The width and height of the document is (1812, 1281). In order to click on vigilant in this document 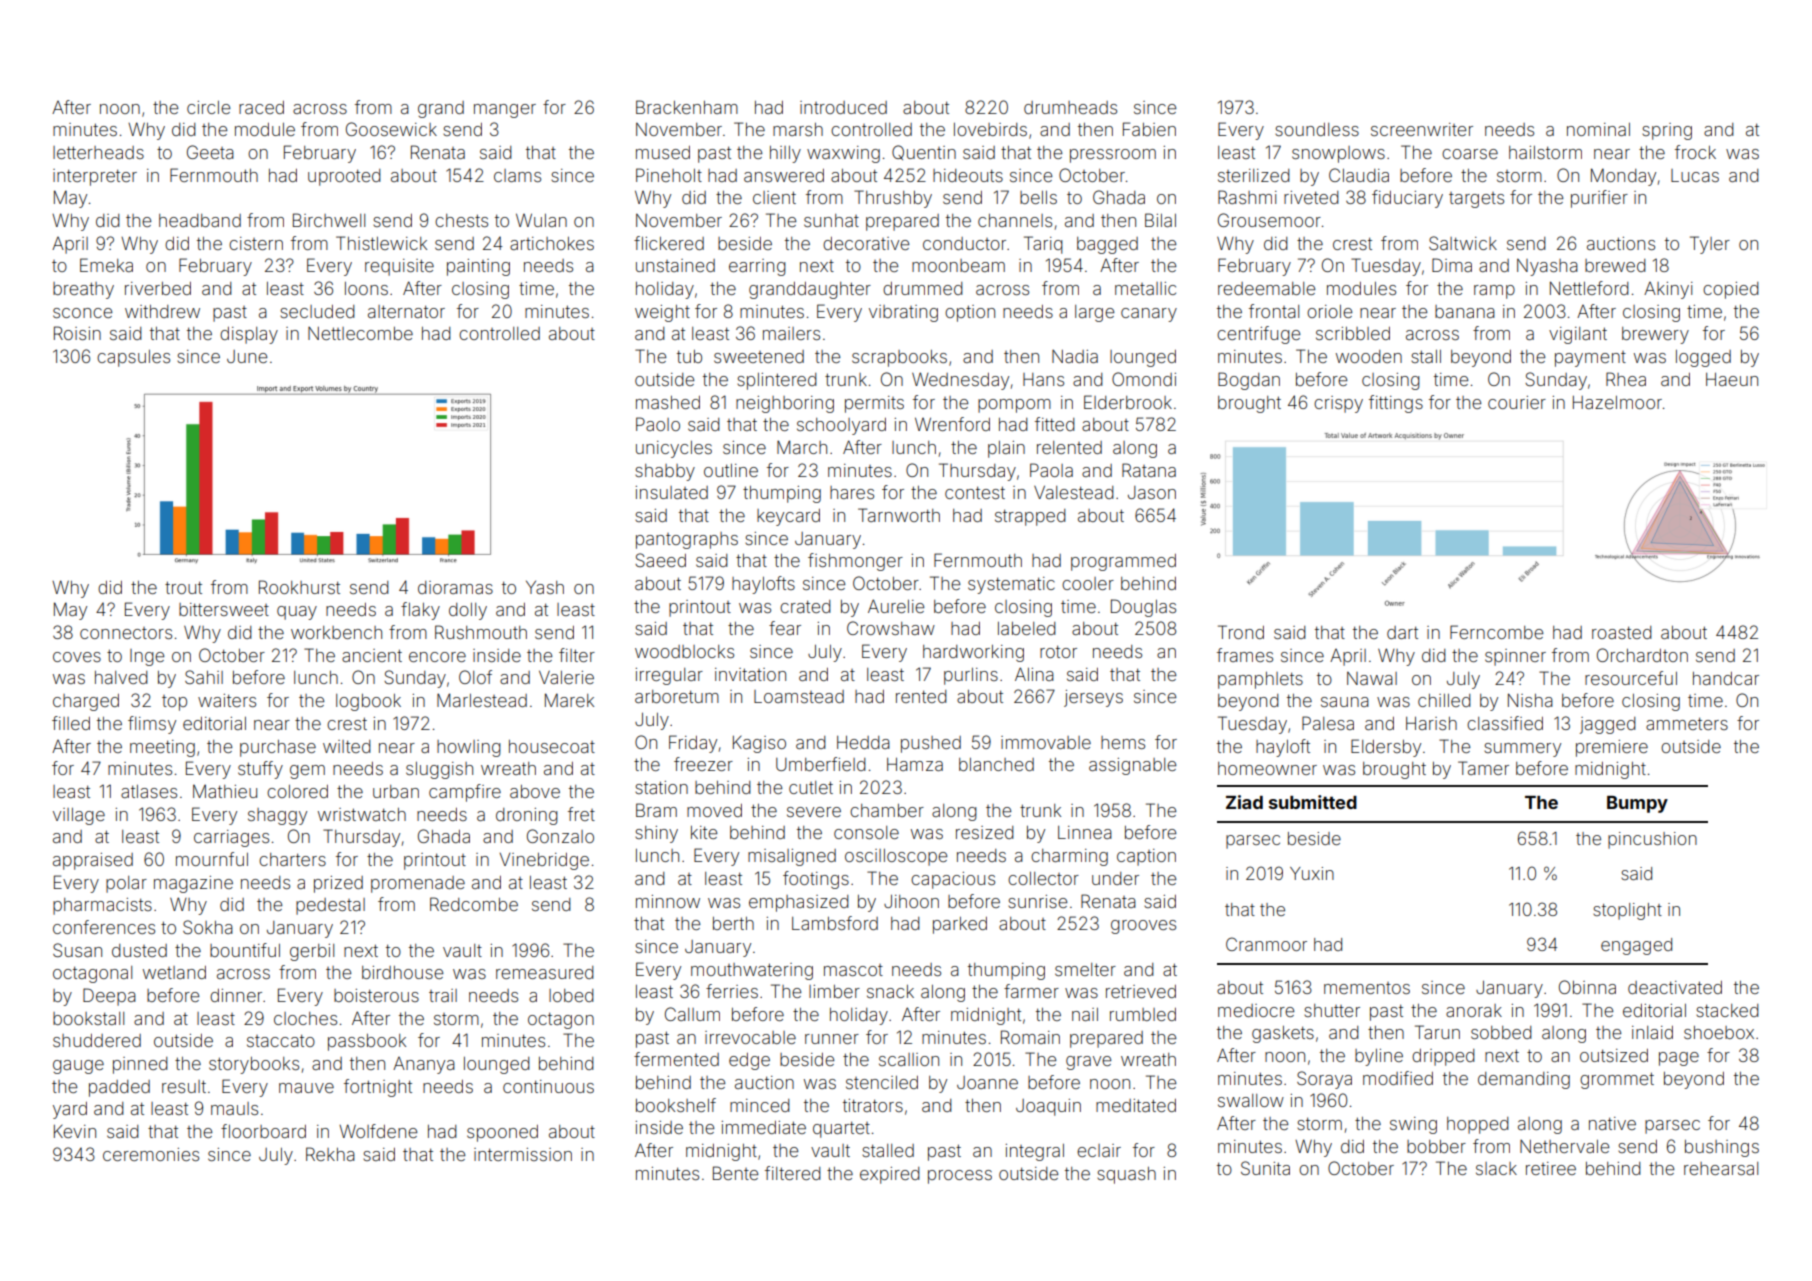, I will do `click(1578, 335)`.
